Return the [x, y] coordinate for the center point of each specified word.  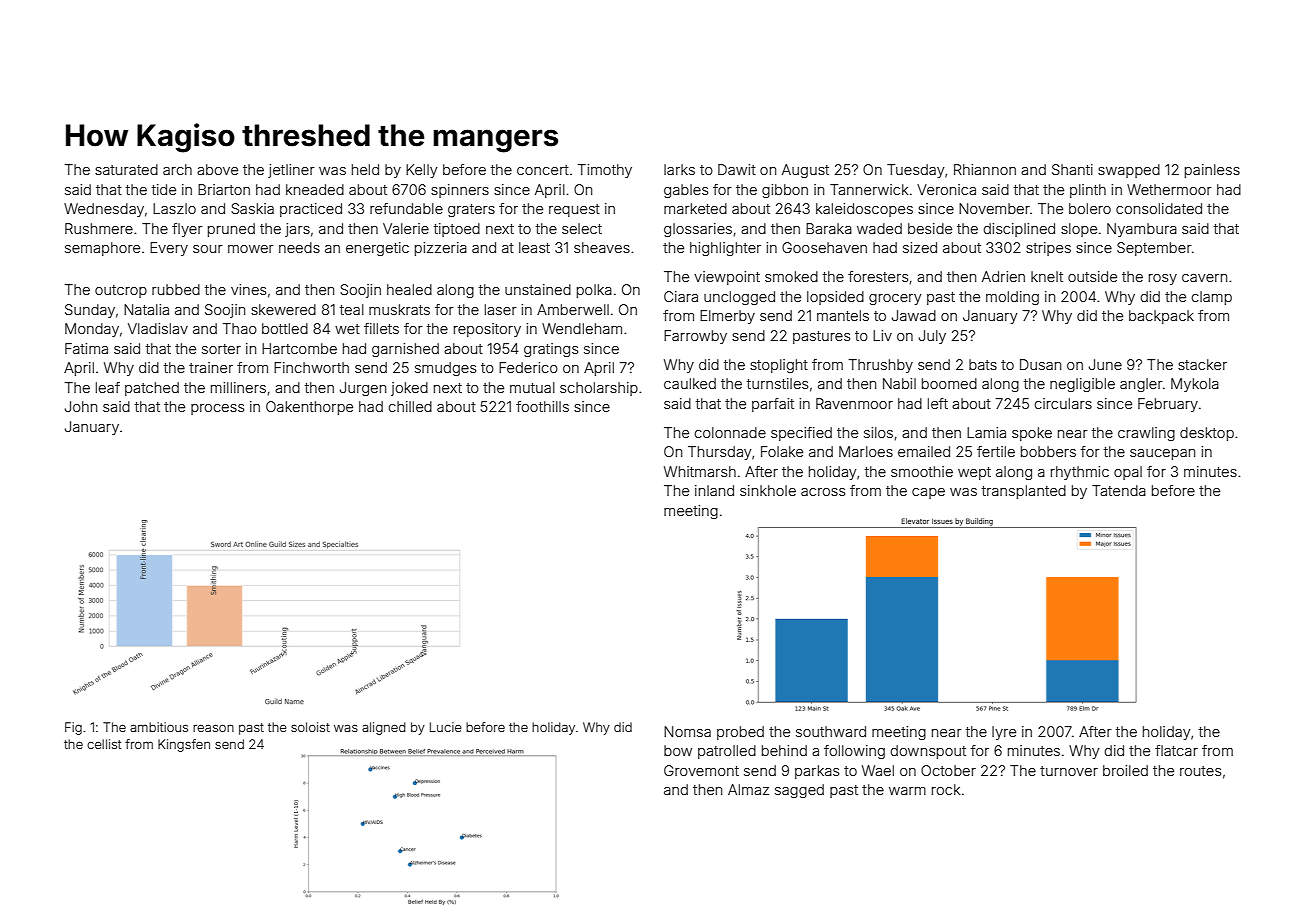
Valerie [406, 228]
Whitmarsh [700, 471]
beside [930, 228]
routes [1200, 771]
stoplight [779, 366]
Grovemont [701, 770]
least [534, 247]
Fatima [86, 348]
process [217, 409]
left [938, 403]
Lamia [986, 432]
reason [213, 728]
